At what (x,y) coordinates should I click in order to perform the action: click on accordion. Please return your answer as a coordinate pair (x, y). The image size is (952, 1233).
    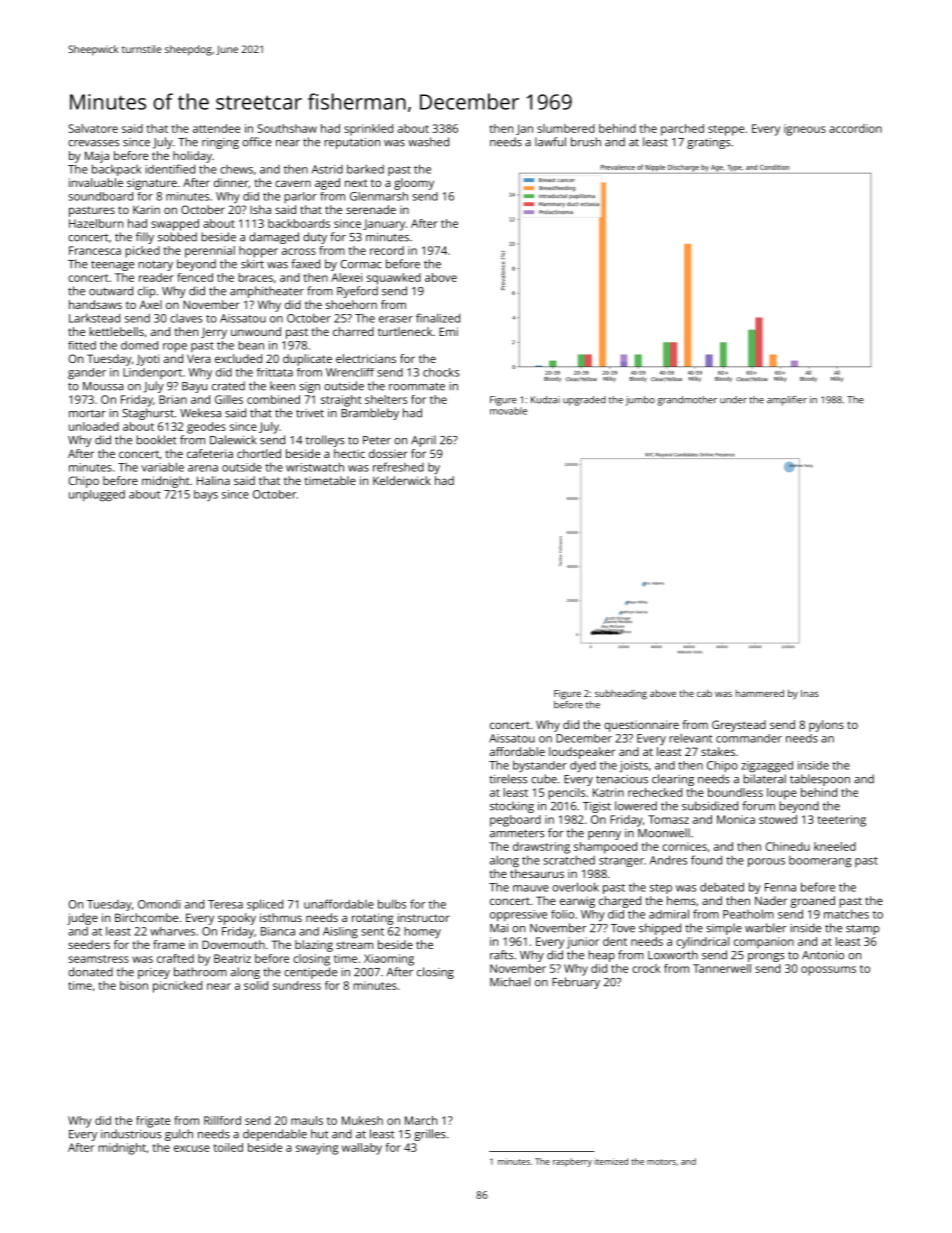
    Looking at the image, I should click on (855, 128).
